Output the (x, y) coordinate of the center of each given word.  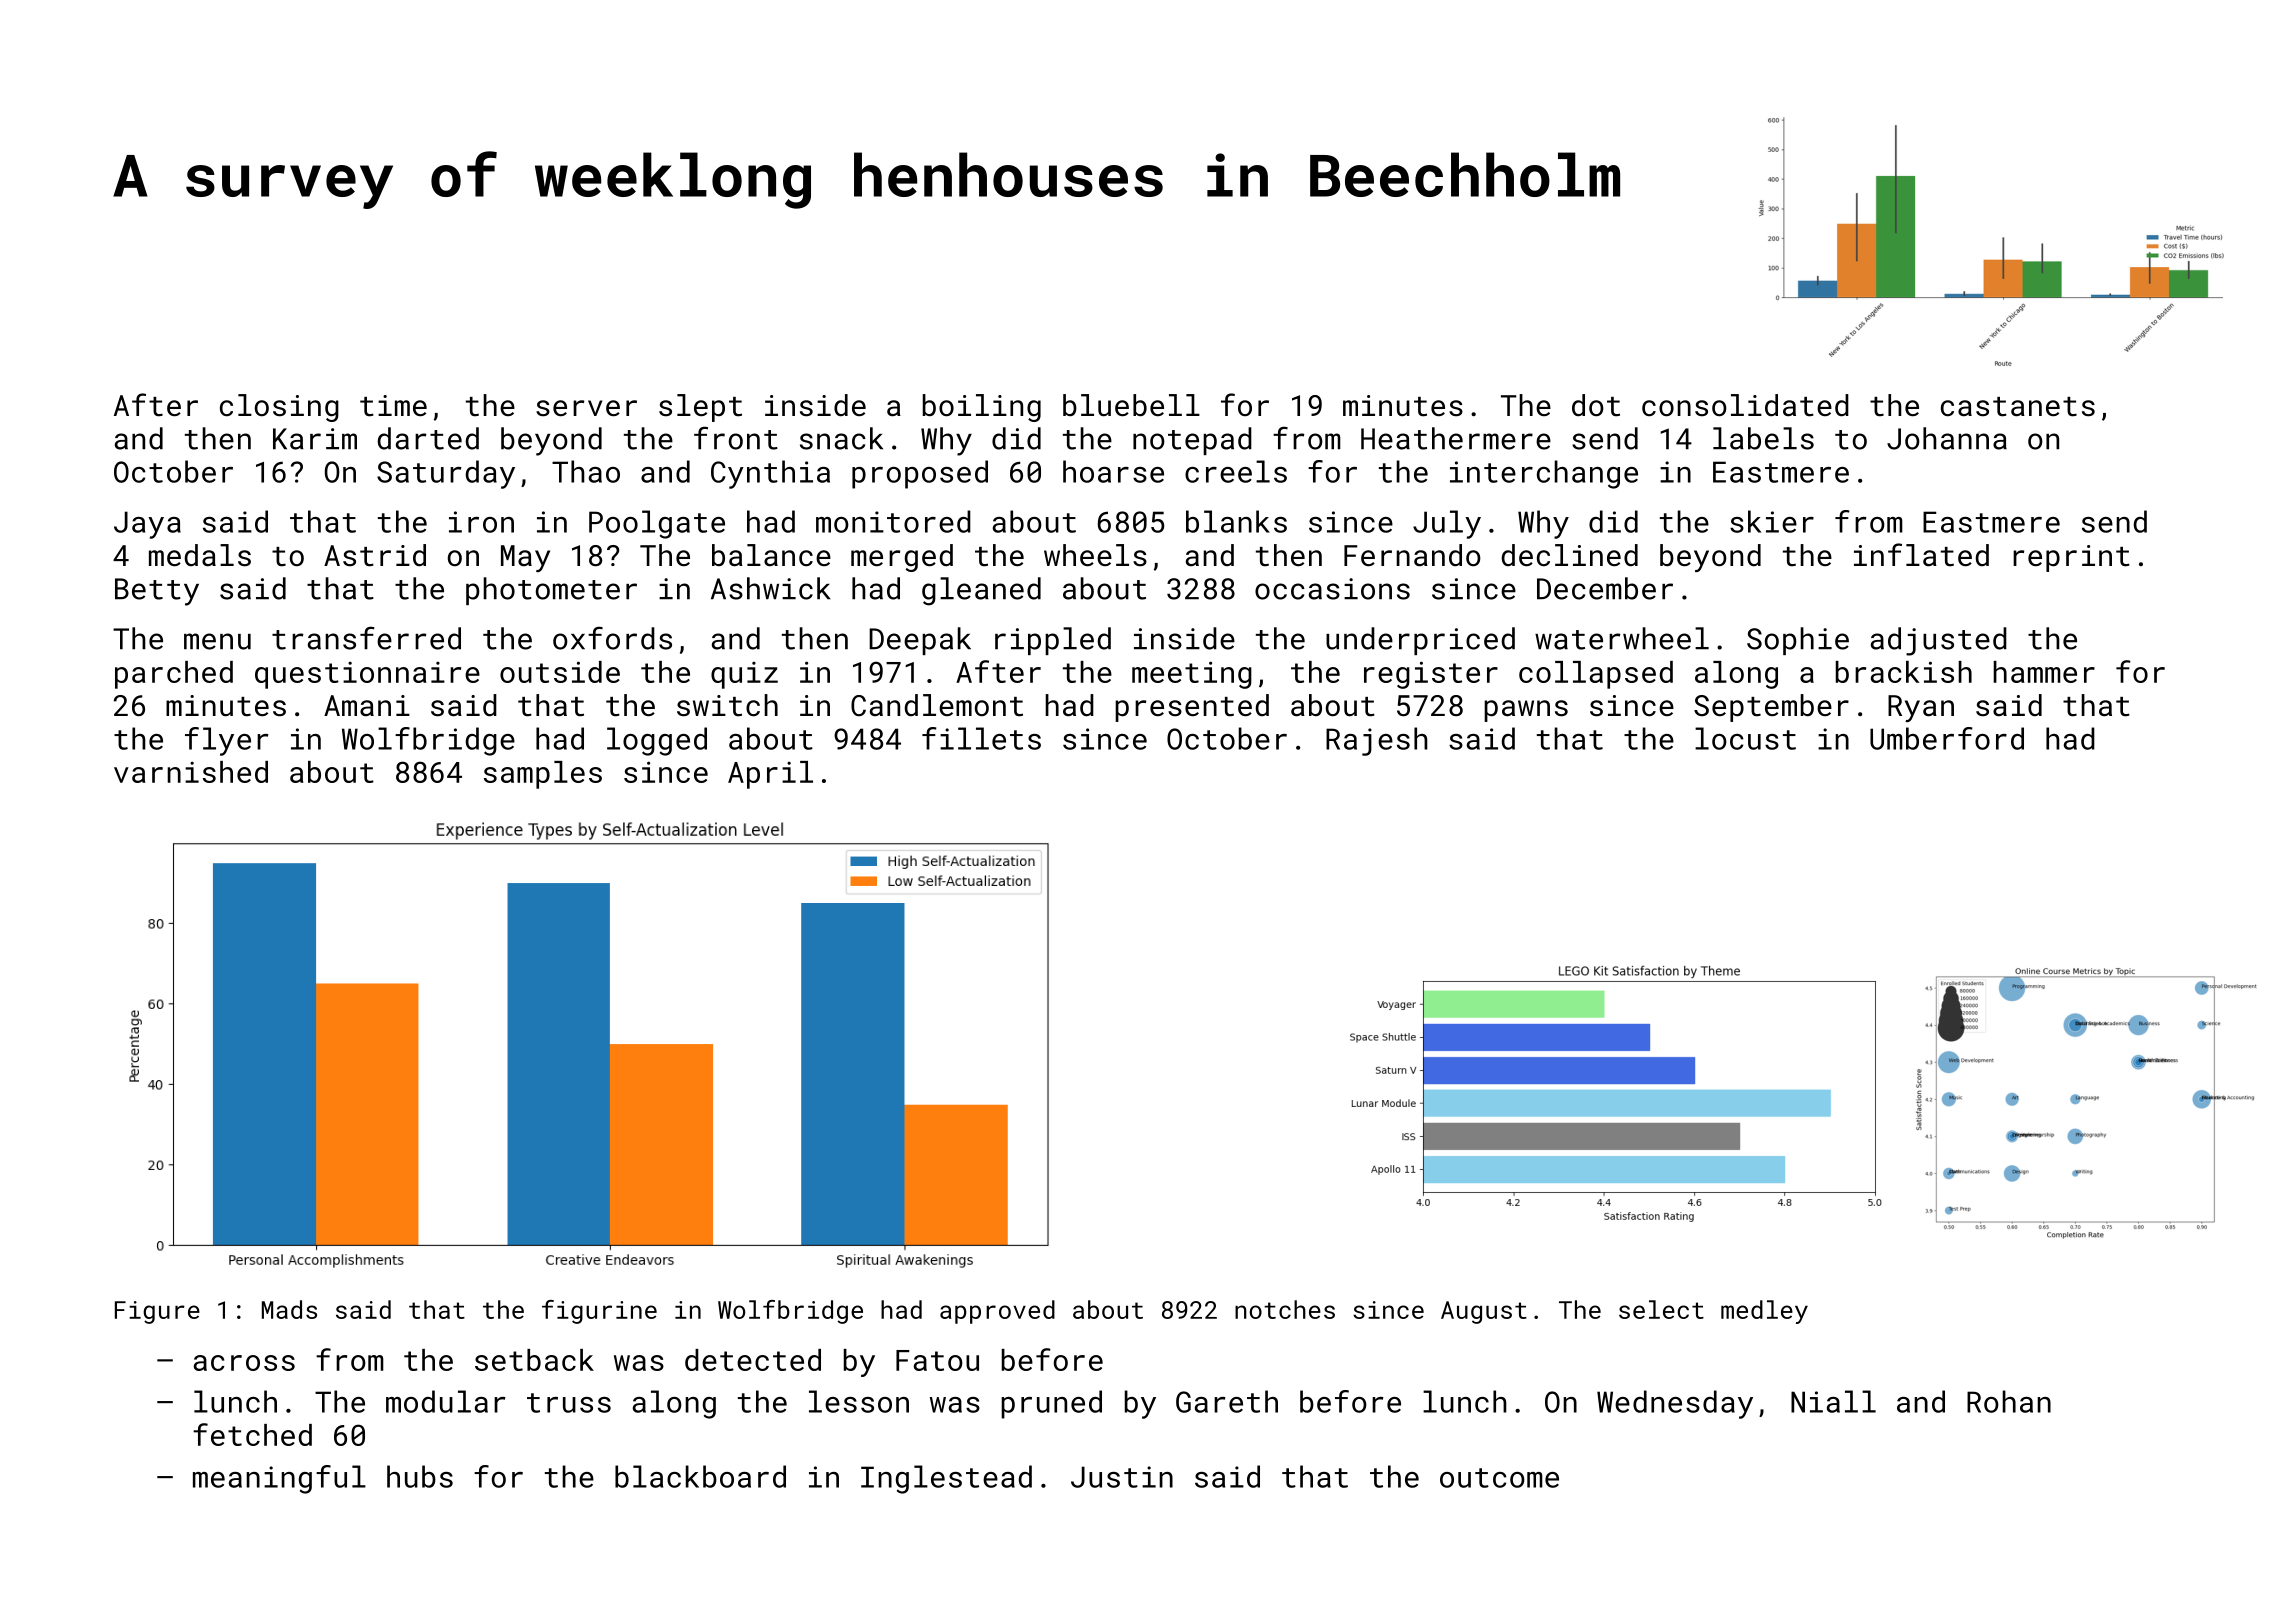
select (1661, 1309)
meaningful (279, 1479)
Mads (289, 1309)
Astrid (375, 555)
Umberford (1947, 738)
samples (543, 775)
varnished (191, 772)
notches (1285, 1309)
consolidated (1745, 405)
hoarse (1113, 471)
